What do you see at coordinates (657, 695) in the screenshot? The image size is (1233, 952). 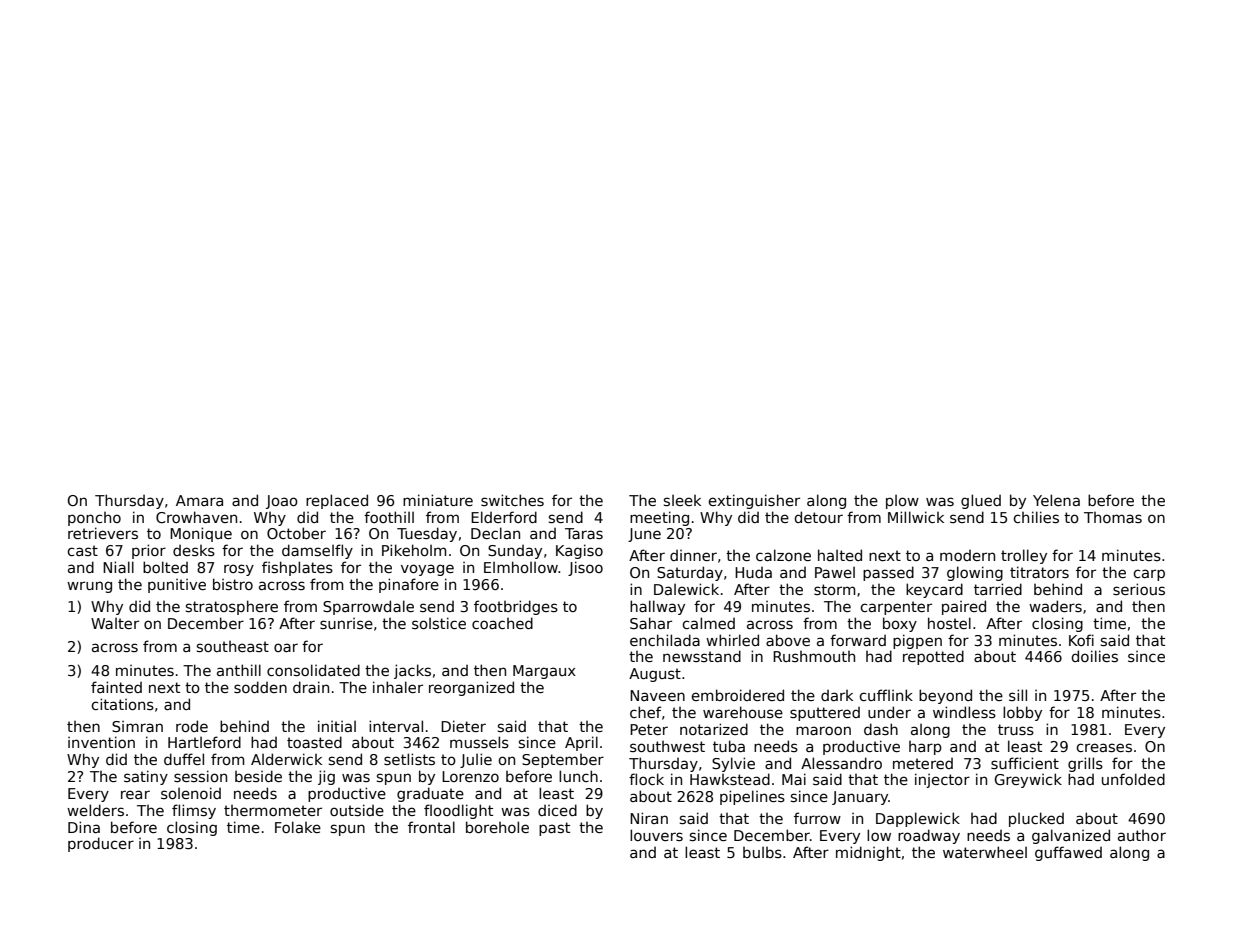 I see `Naveen` at bounding box center [657, 695].
